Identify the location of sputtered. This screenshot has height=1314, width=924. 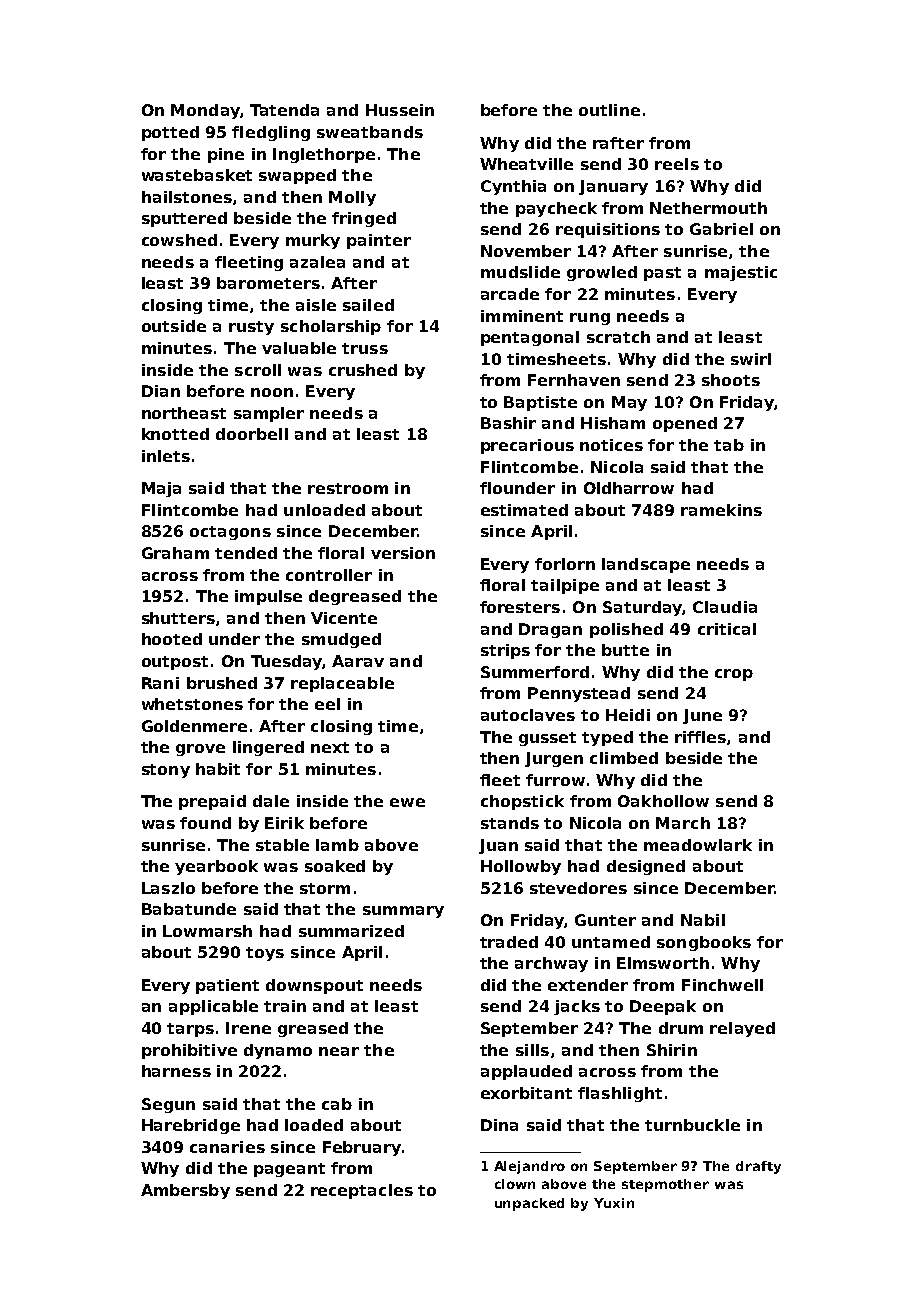
(184, 219).
